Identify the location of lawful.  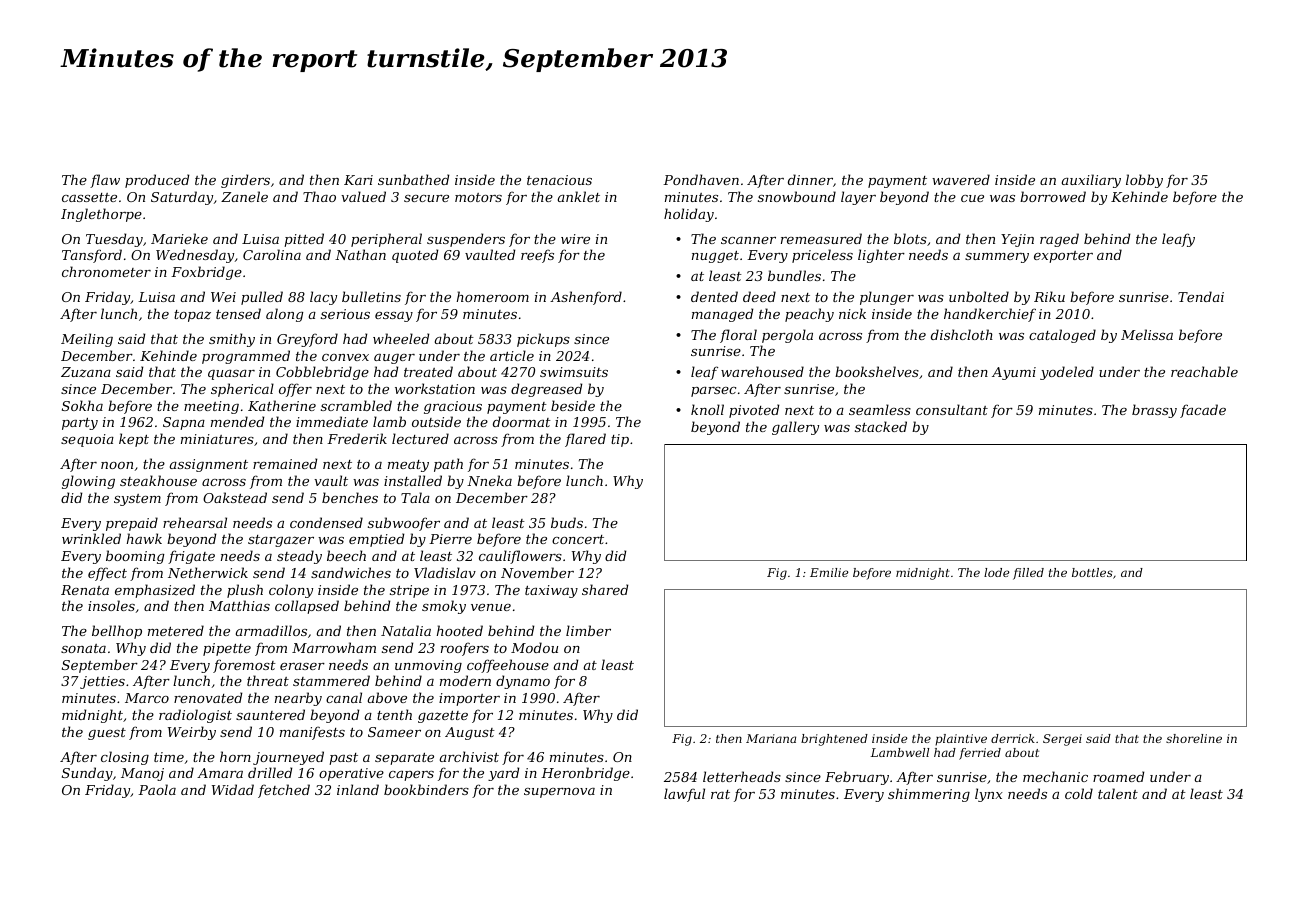
(684, 795).
